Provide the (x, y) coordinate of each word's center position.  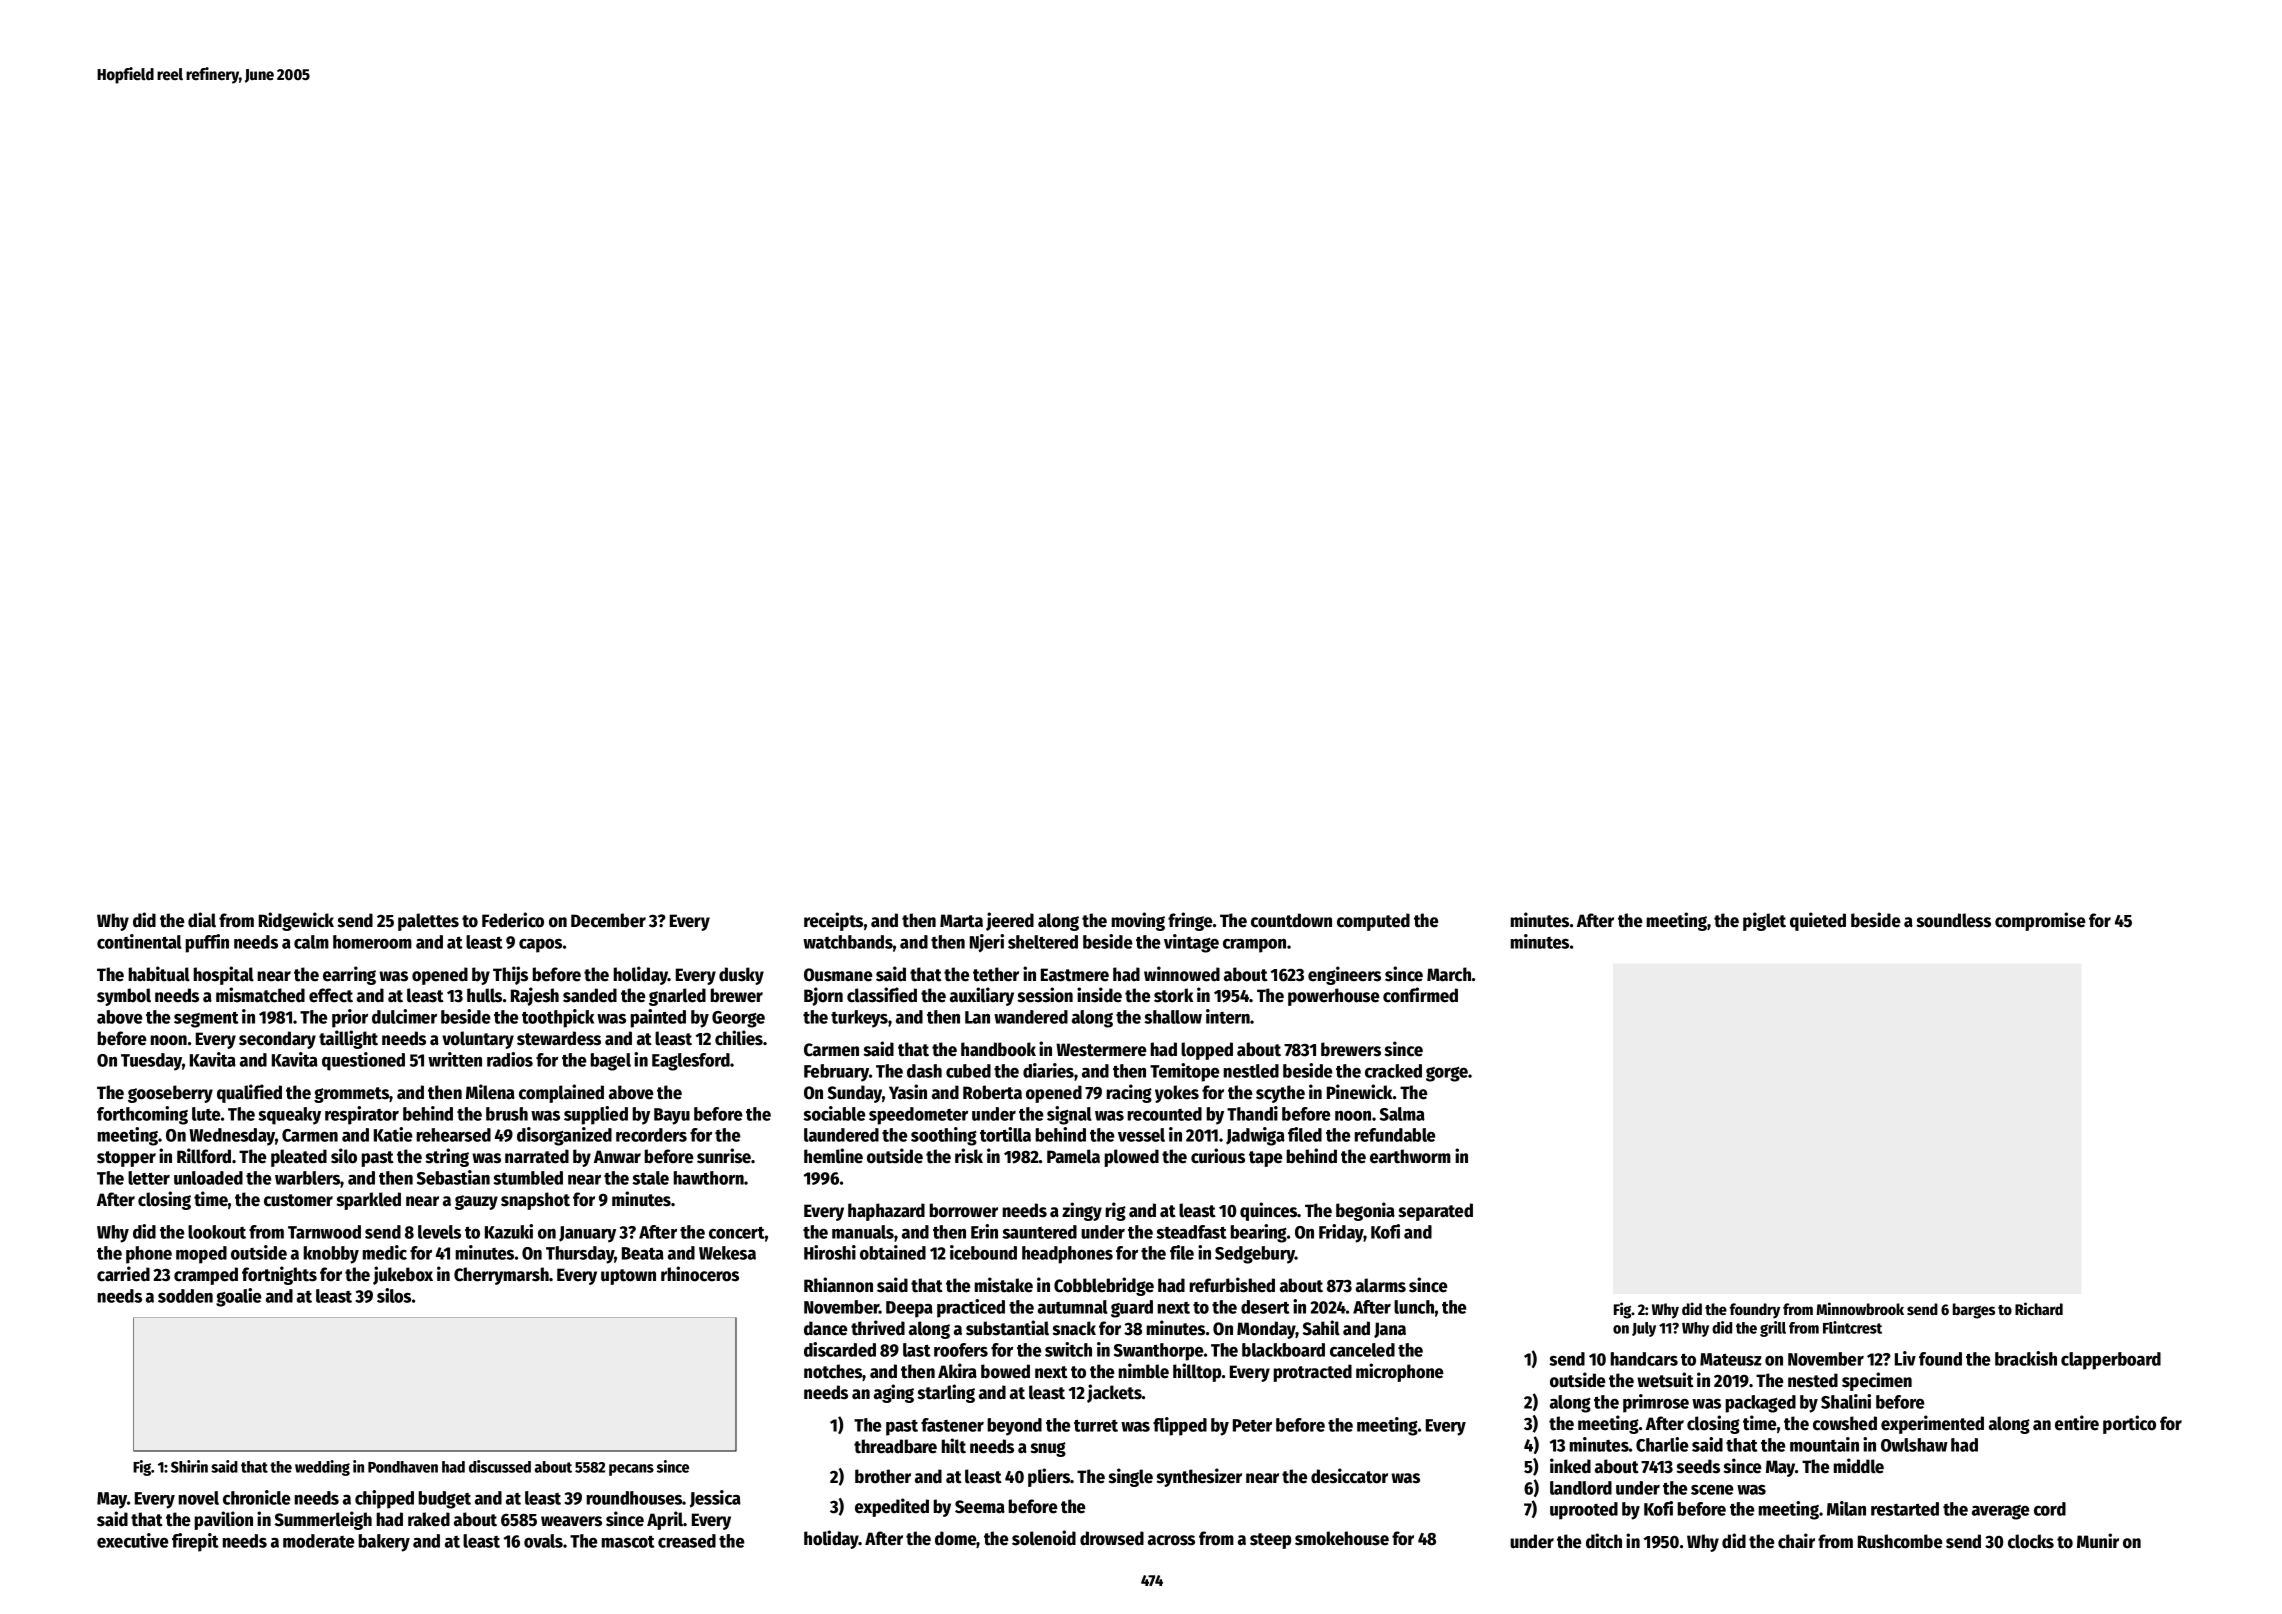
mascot (628, 1541)
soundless (1954, 920)
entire (2077, 1423)
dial (202, 920)
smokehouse (1342, 1538)
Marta (961, 921)
